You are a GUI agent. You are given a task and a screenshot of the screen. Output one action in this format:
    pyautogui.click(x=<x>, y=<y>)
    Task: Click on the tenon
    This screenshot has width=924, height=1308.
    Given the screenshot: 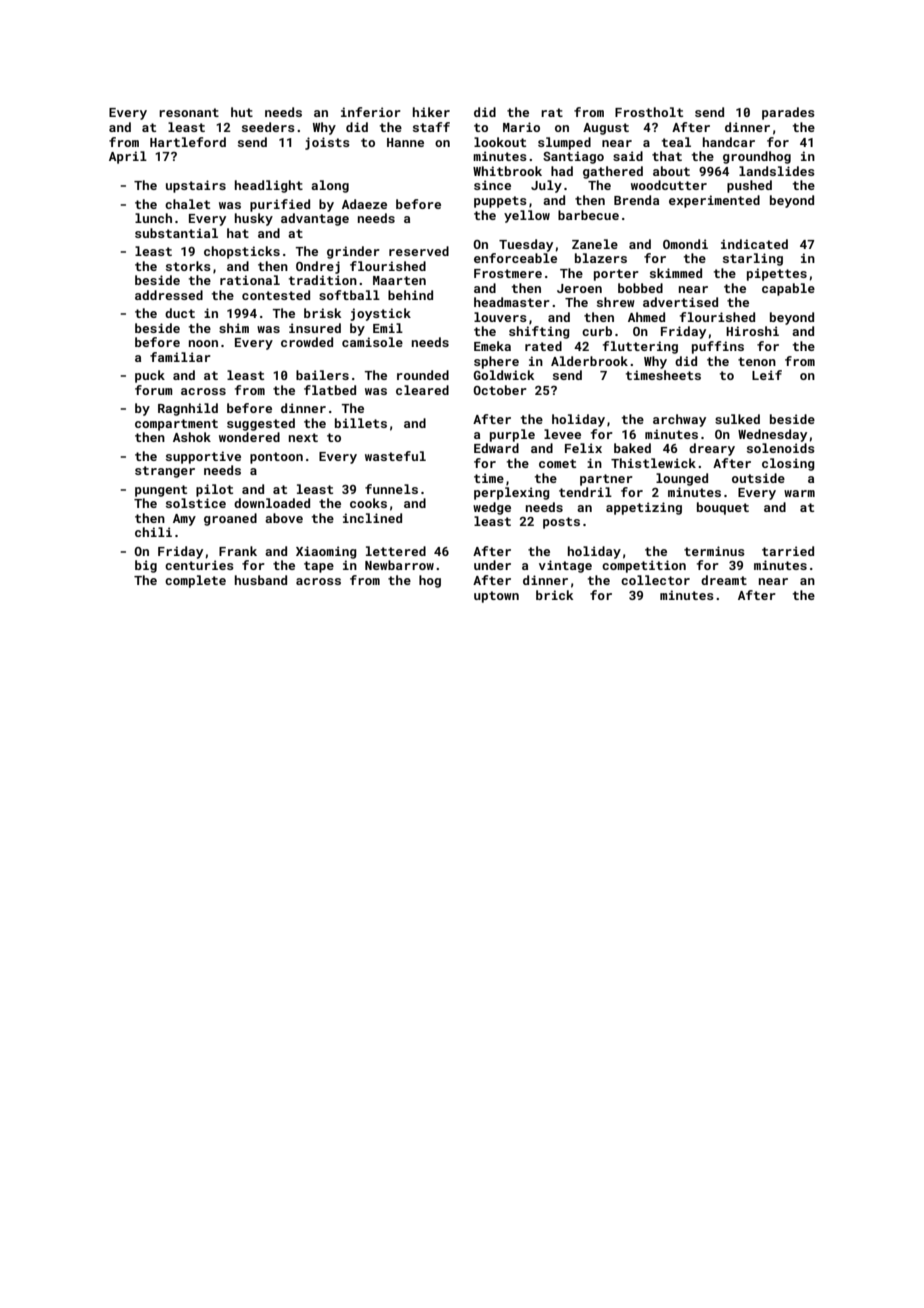 What is the action you would take?
    pyautogui.click(x=757, y=361)
